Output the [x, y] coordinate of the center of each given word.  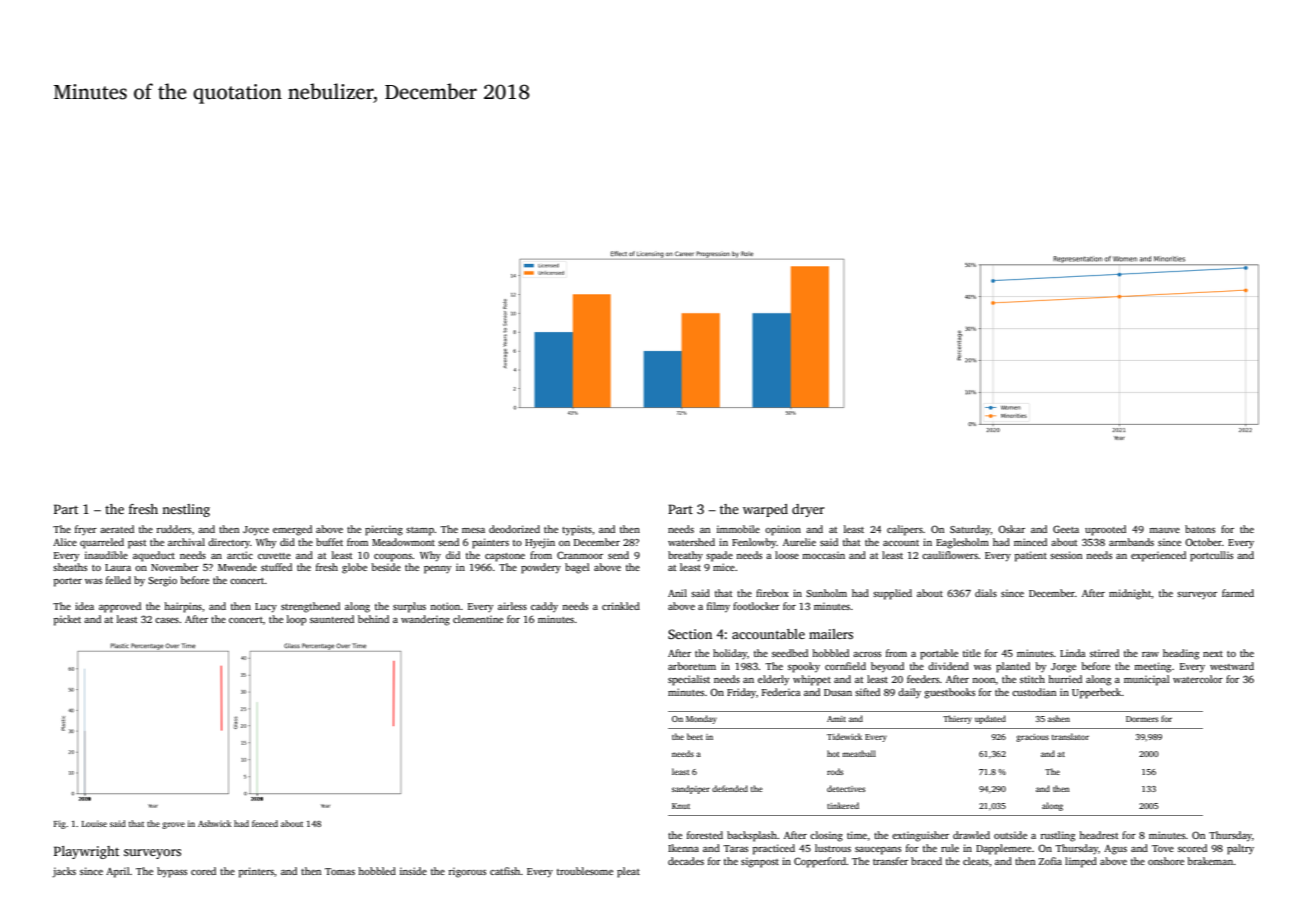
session [1066, 555]
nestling [186, 510]
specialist [689, 680]
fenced [265, 823]
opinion [783, 530]
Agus [1115, 850]
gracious [1032, 738]
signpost [760, 862]
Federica [781, 692]
